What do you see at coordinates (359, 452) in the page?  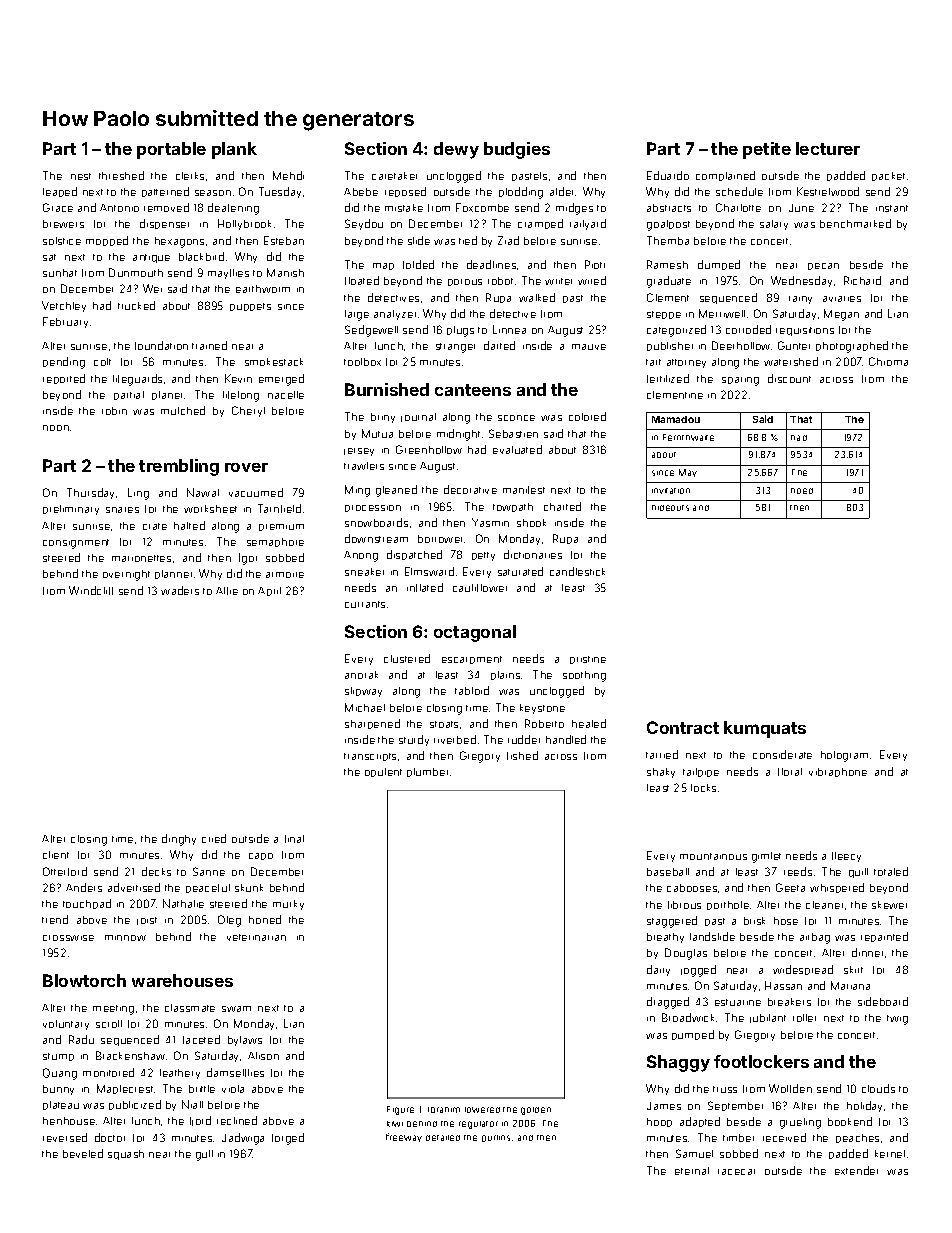 I see `jersey` at bounding box center [359, 452].
